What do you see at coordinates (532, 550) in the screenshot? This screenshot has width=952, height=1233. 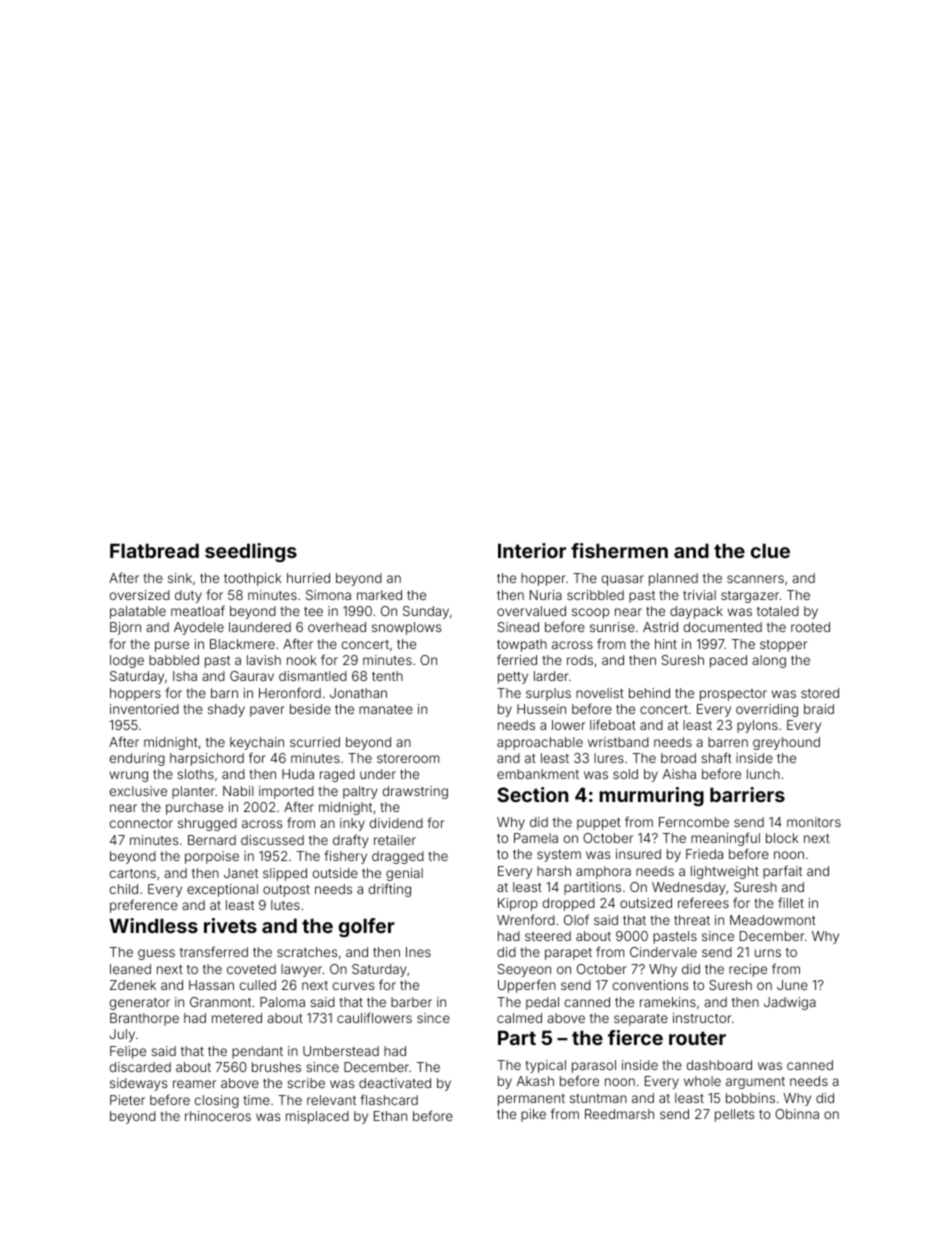 I see `Interior` at bounding box center [532, 550].
